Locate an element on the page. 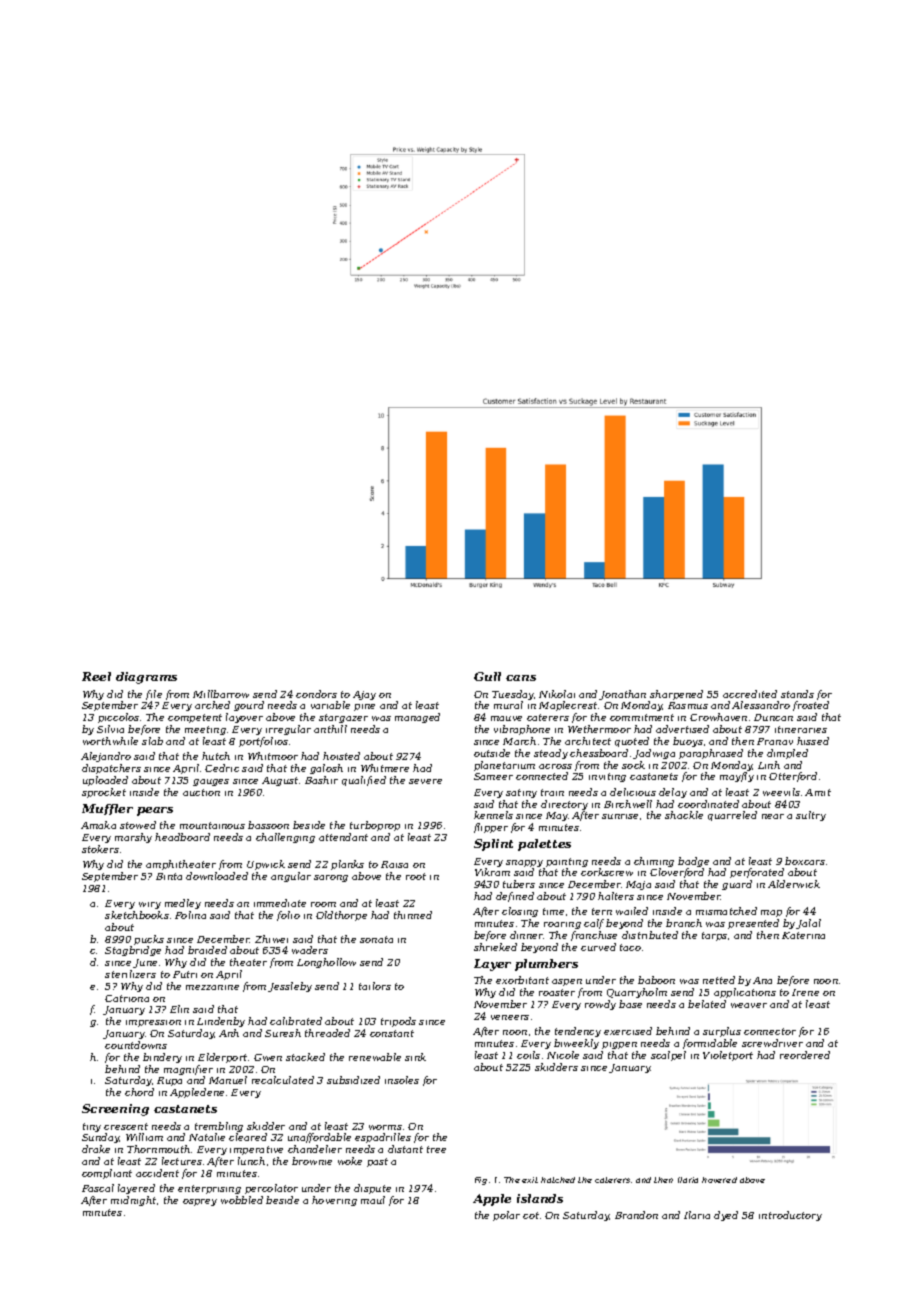  Nikolai is located at coordinates (557, 694).
